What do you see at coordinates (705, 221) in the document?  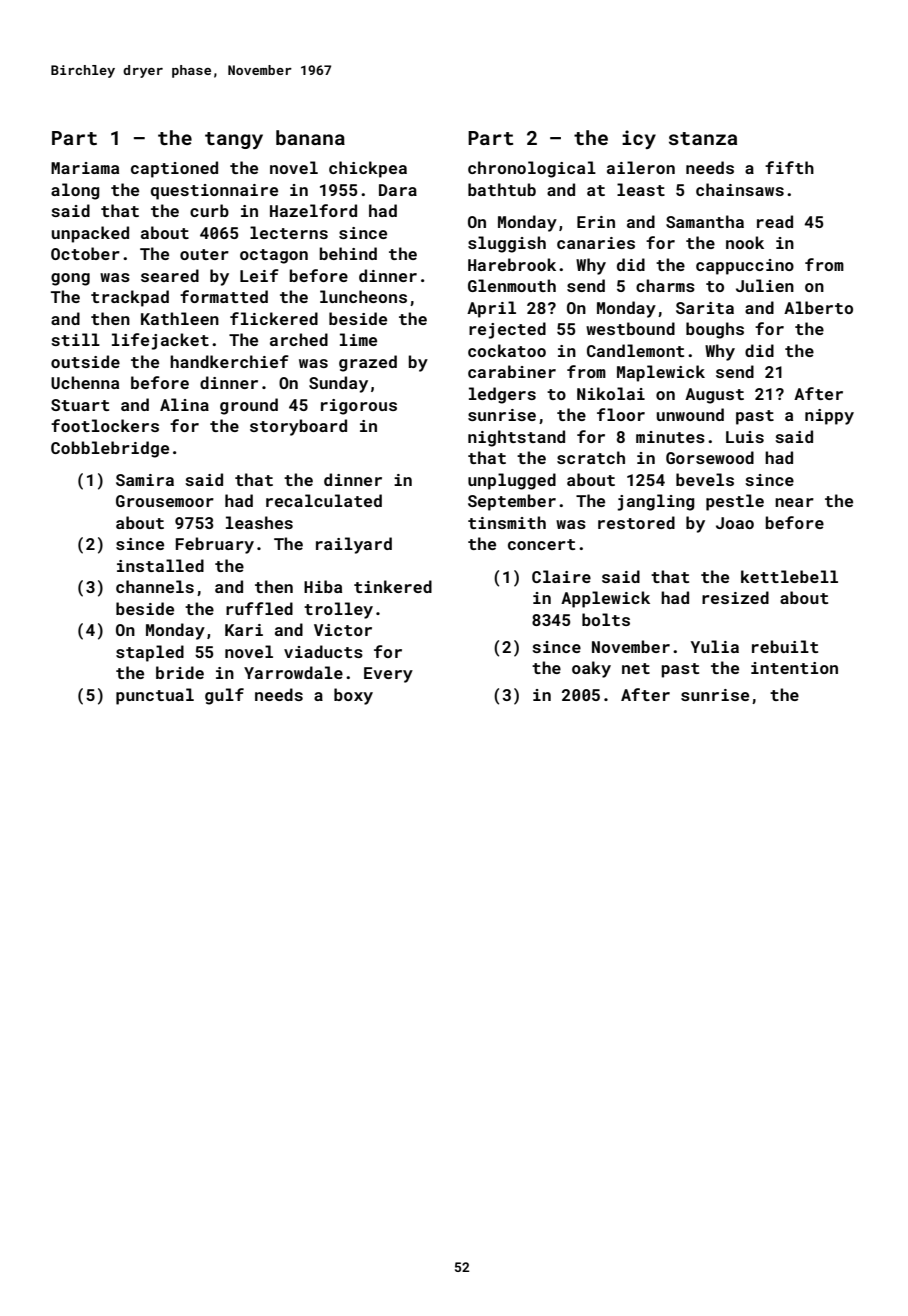 I see `Samantha` at bounding box center [705, 221].
